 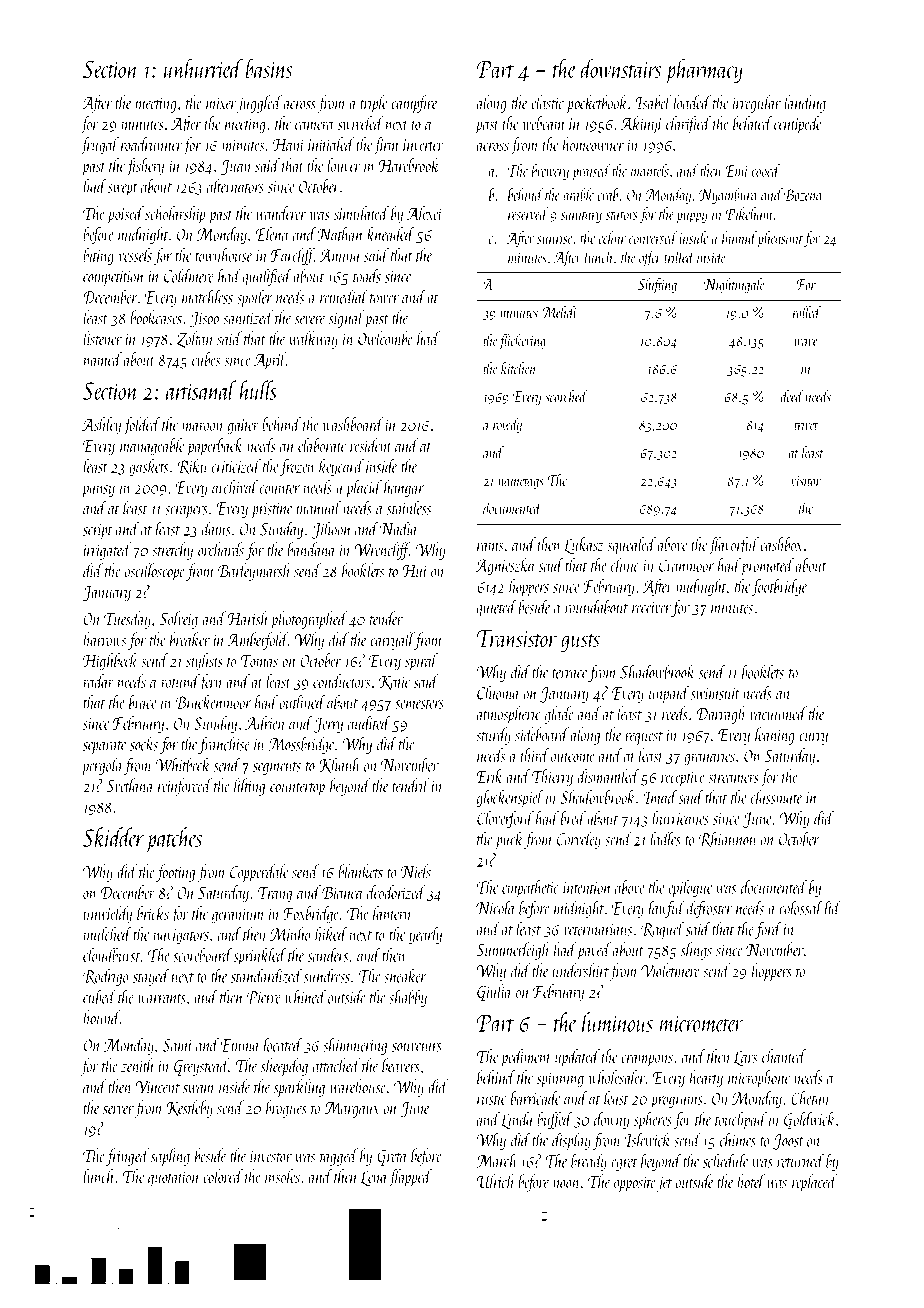 I want to click on swam, so click(x=198, y=1089).
